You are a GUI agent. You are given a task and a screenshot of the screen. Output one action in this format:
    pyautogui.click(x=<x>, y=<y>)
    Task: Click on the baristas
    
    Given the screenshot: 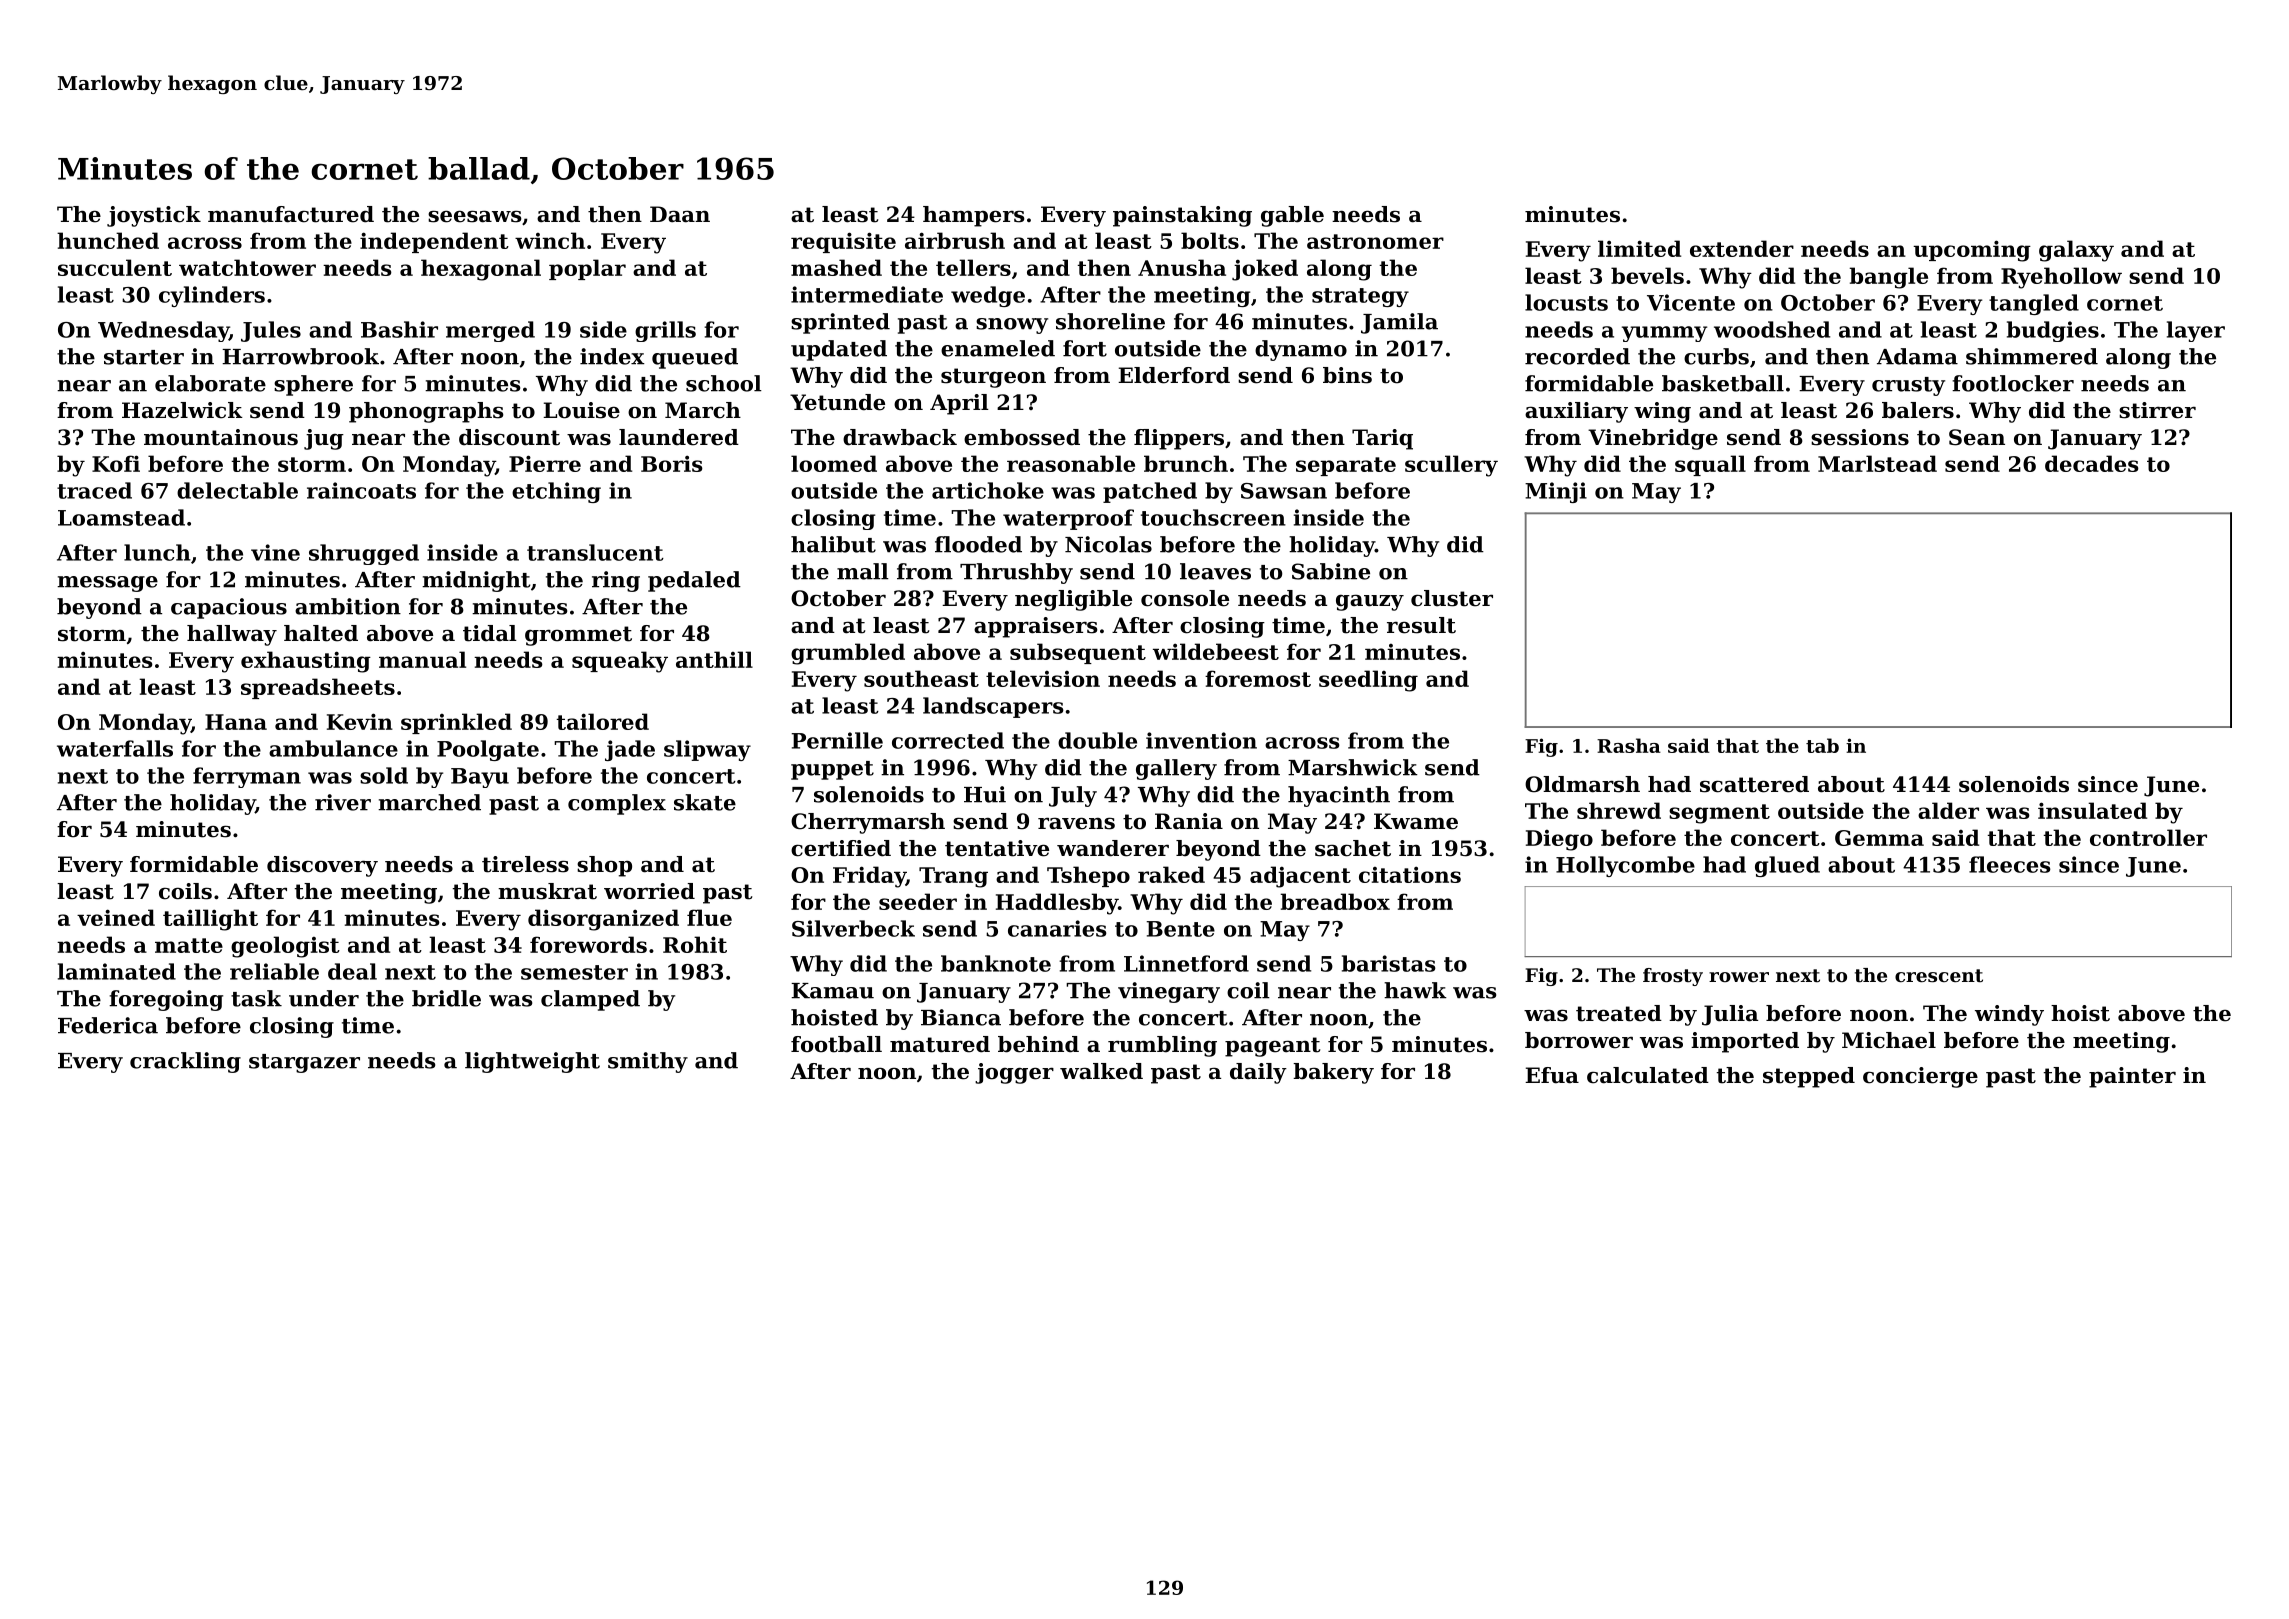 What is the action you would take?
    pyautogui.click(x=1389, y=963)
